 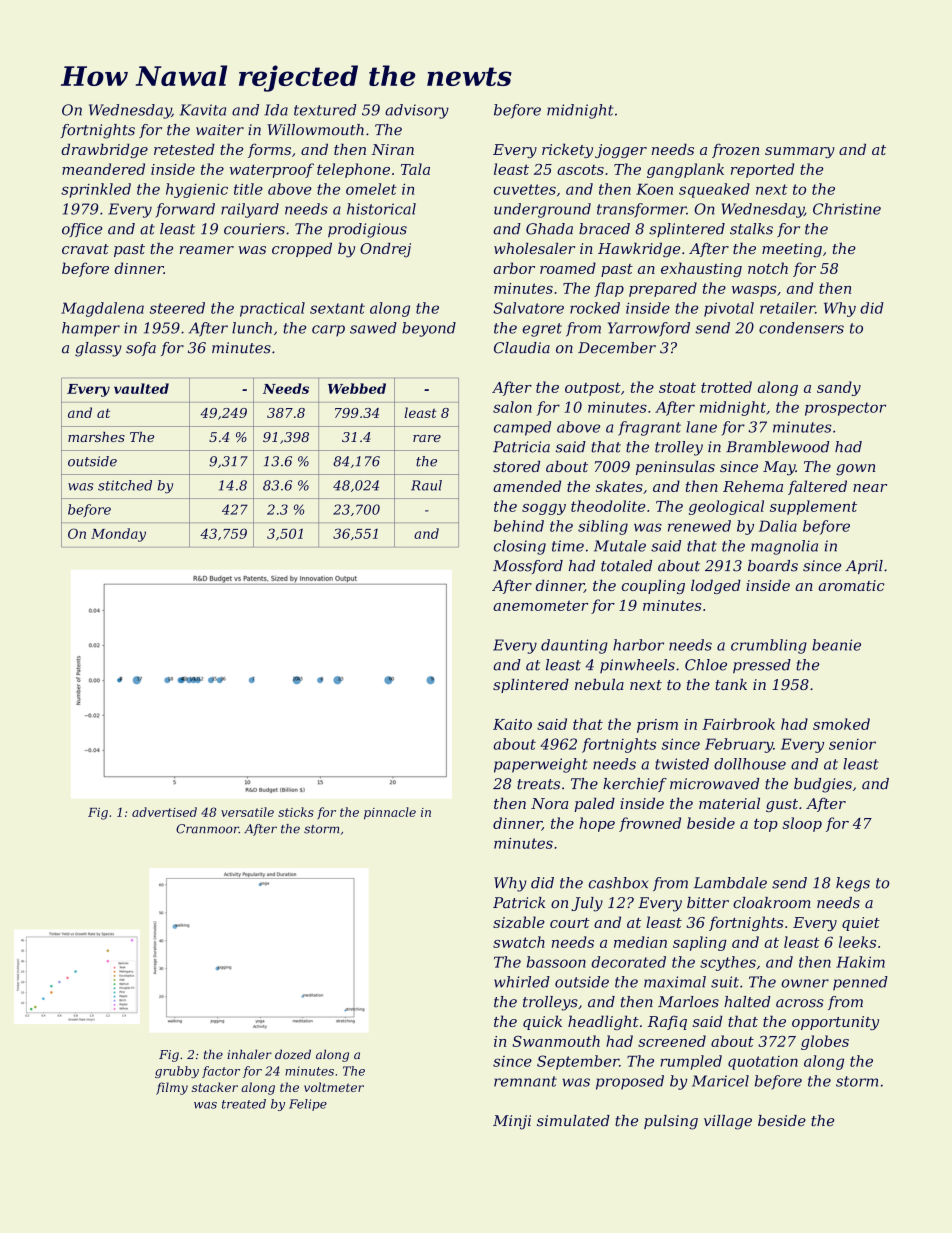 I want to click on Webbed, so click(x=357, y=388).
